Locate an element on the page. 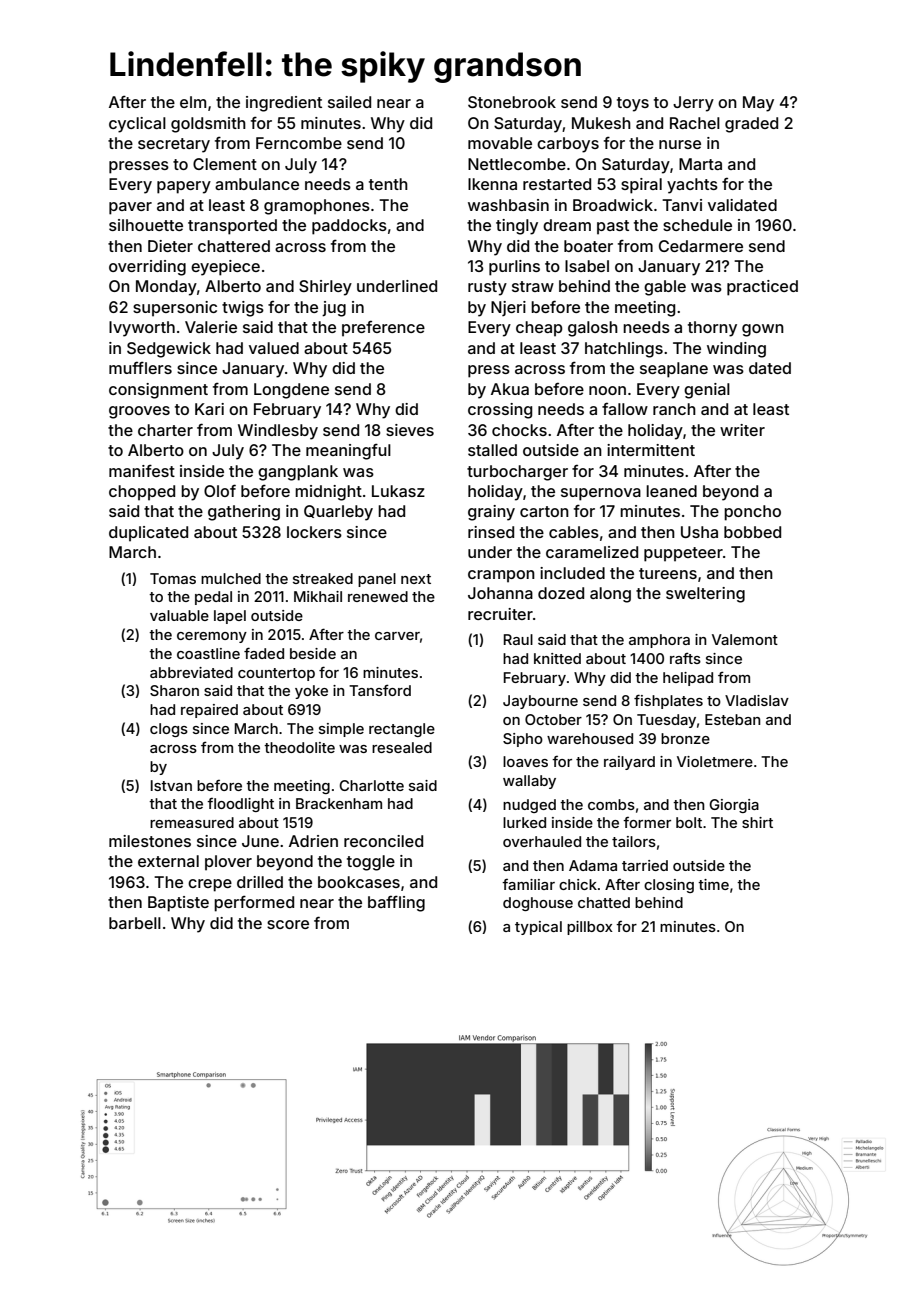  writer is located at coordinates (742, 430).
